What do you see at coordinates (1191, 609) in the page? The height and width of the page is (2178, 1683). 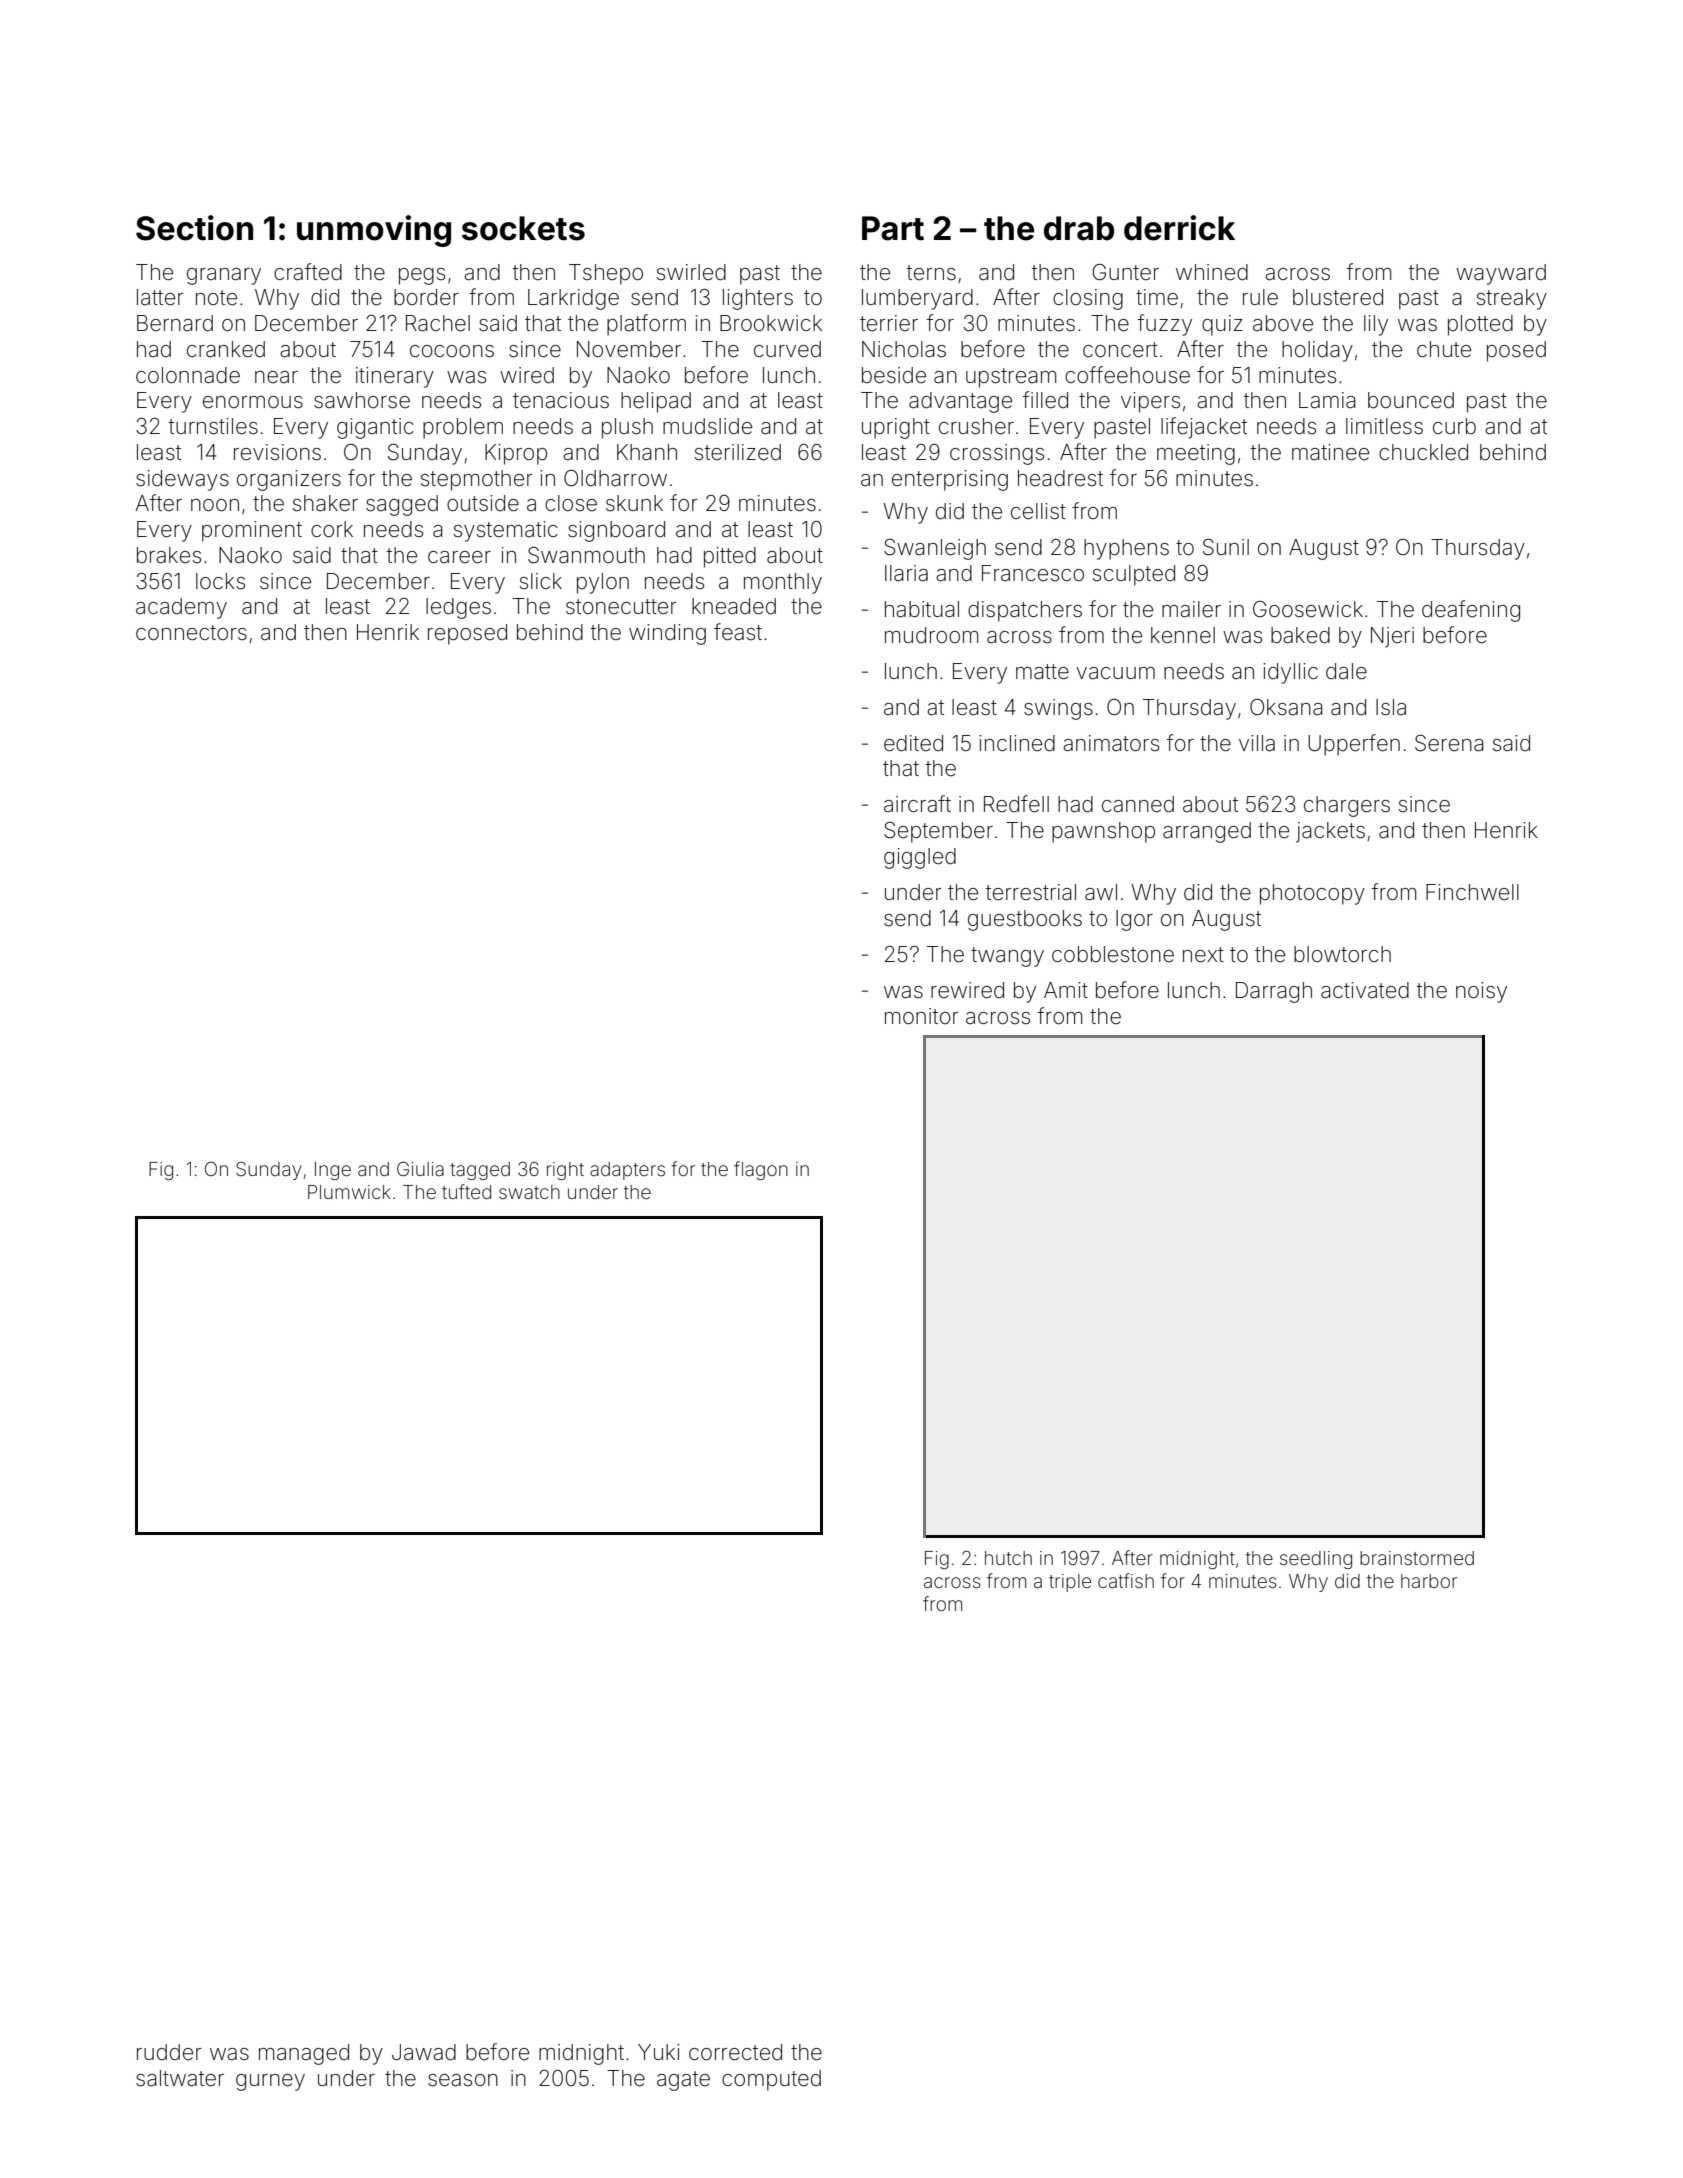 I see `mailer` at bounding box center [1191, 609].
